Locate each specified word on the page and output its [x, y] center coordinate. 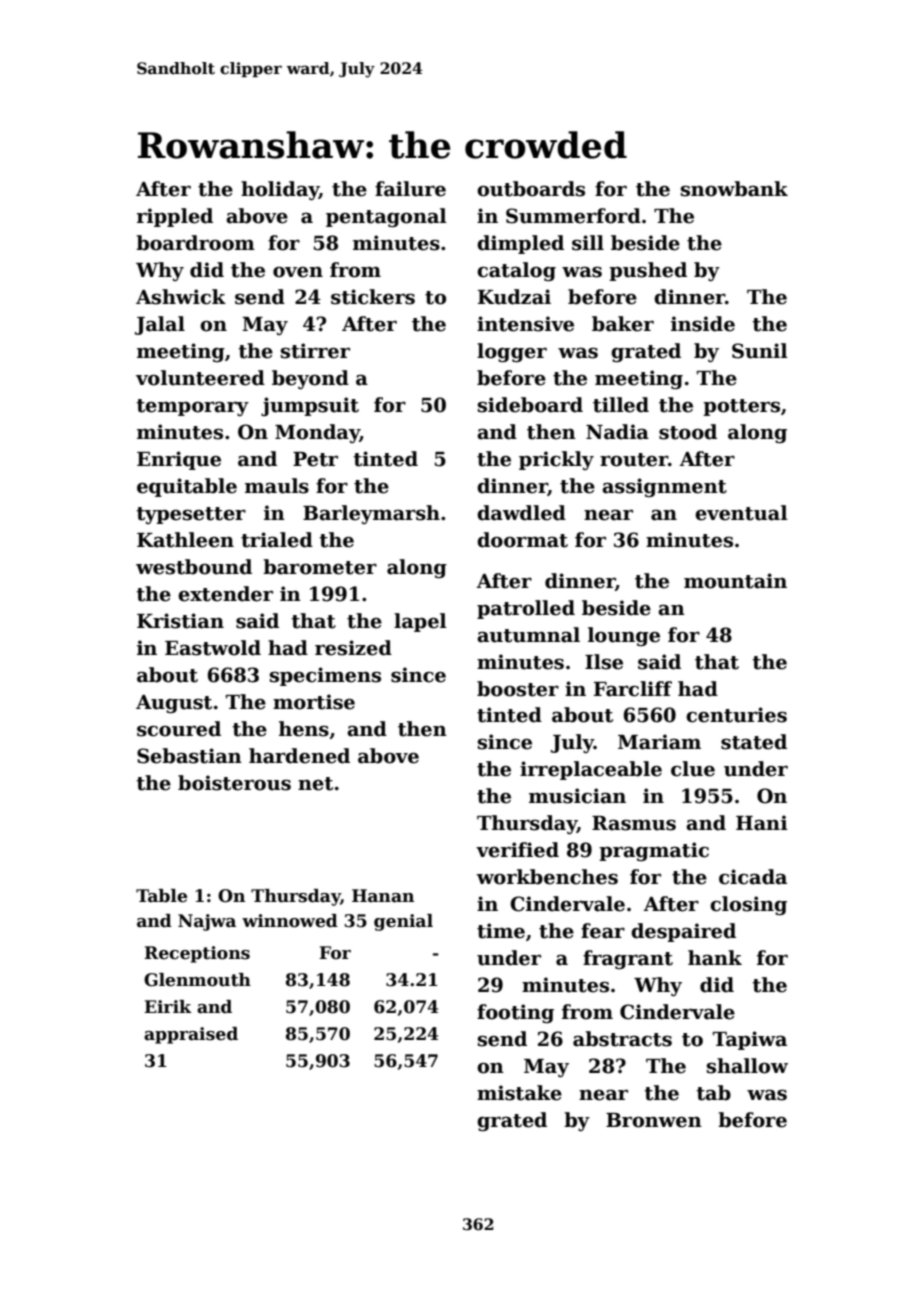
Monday [317, 433]
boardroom [195, 243]
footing [515, 1013]
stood [688, 432]
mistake [519, 1093]
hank [715, 958]
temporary [192, 407]
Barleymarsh [371, 514]
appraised [191, 1035]
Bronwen [654, 1120]
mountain [735, 581]
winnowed [290, 921]
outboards [531, 189]
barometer [320, 567]
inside [703, 324]
